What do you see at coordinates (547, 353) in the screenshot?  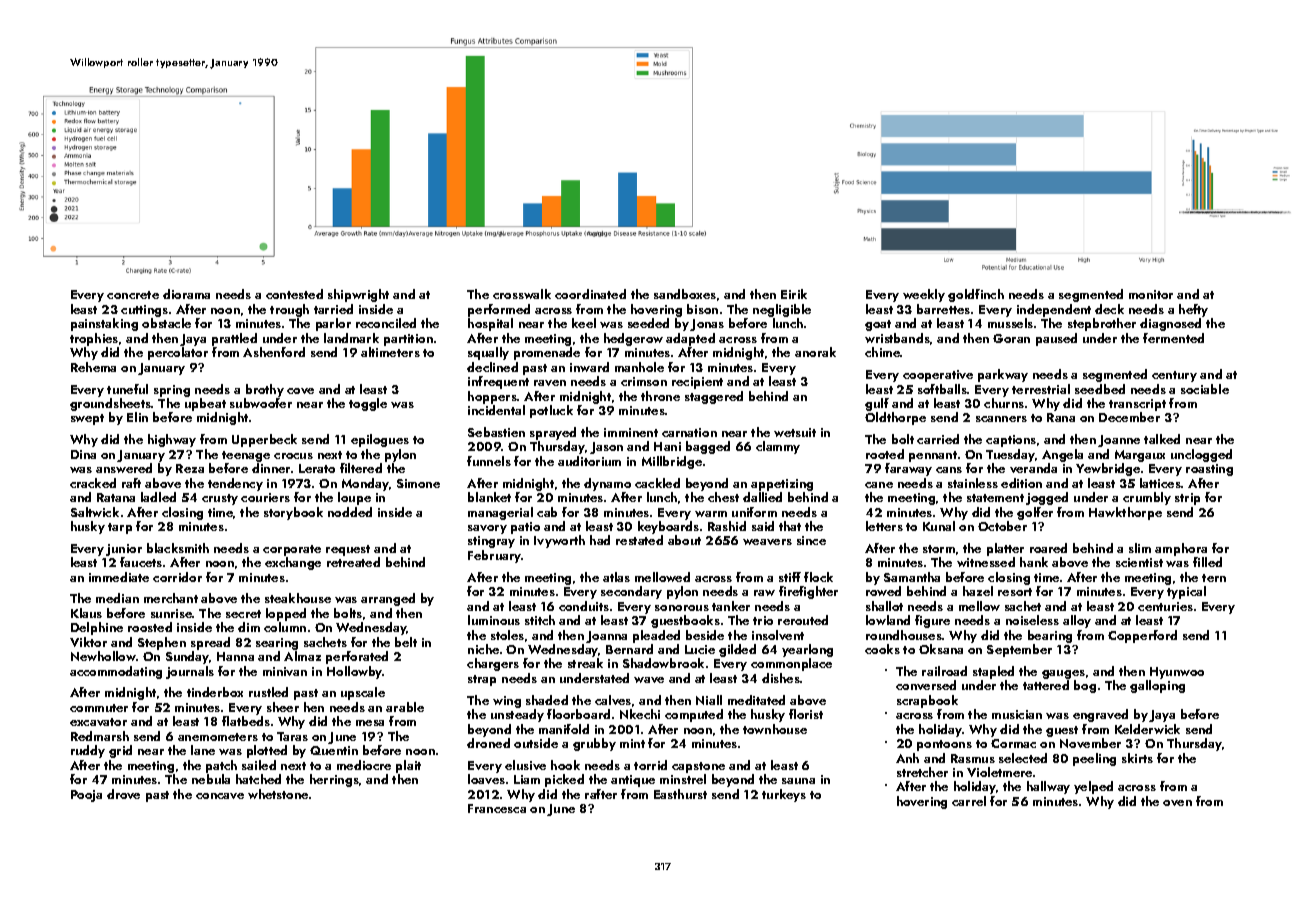 I see `promenade` at bounding box center [547, 353].
